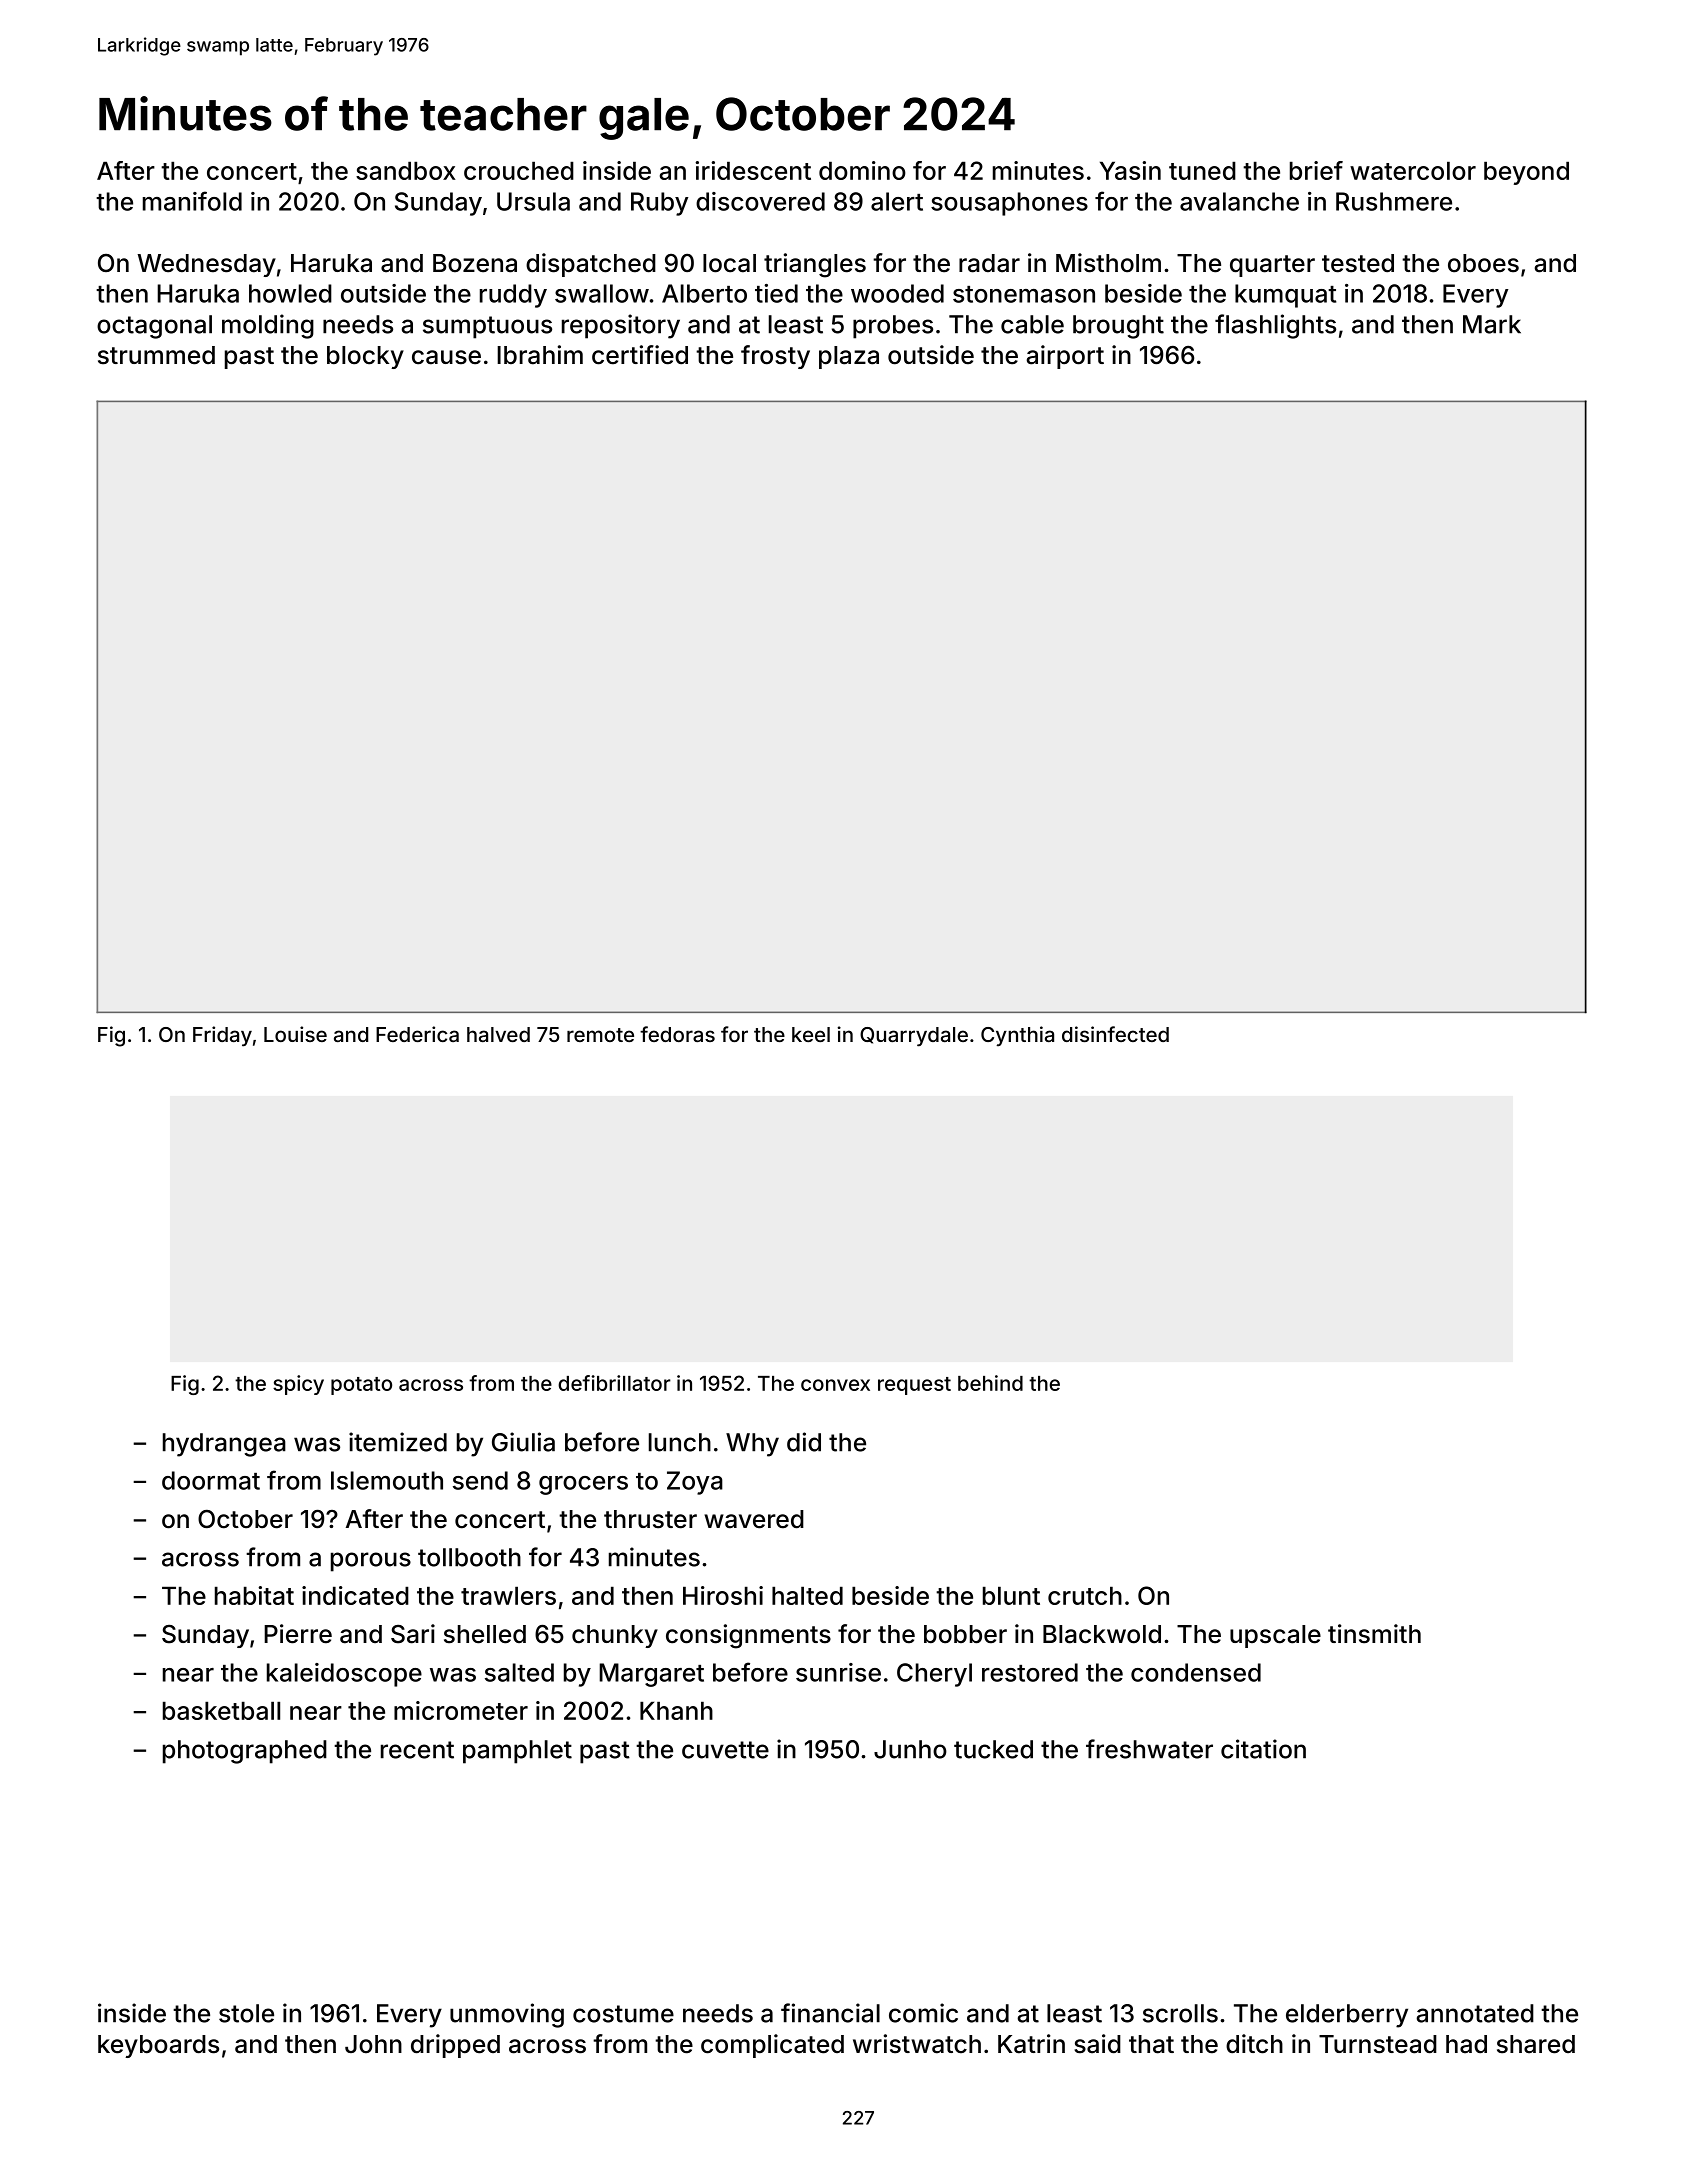 The image size is (1683, 2178). I want to click on crouched, so click(519, 170).
